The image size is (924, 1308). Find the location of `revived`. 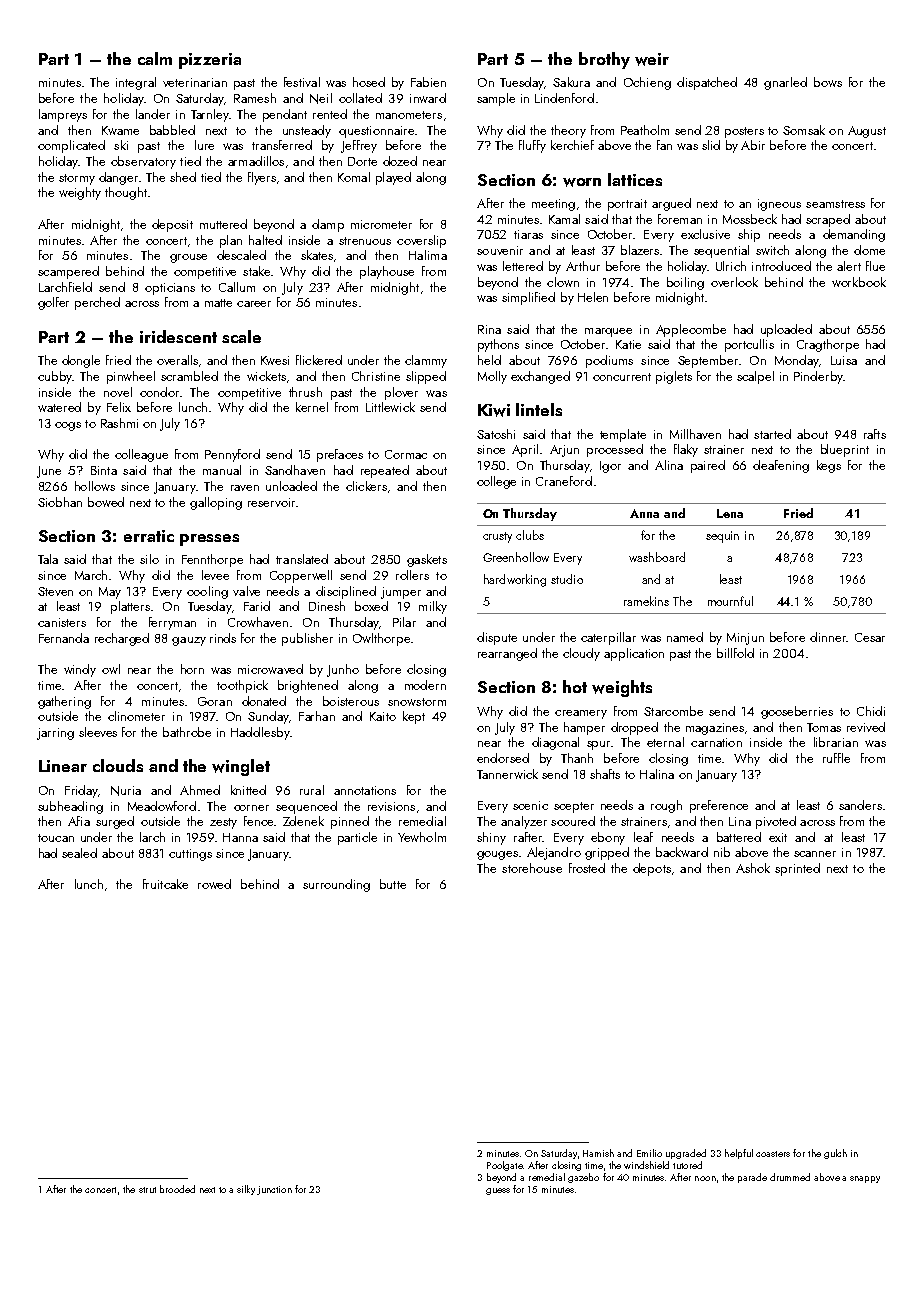

revived is located at coordinates (866, 727).
